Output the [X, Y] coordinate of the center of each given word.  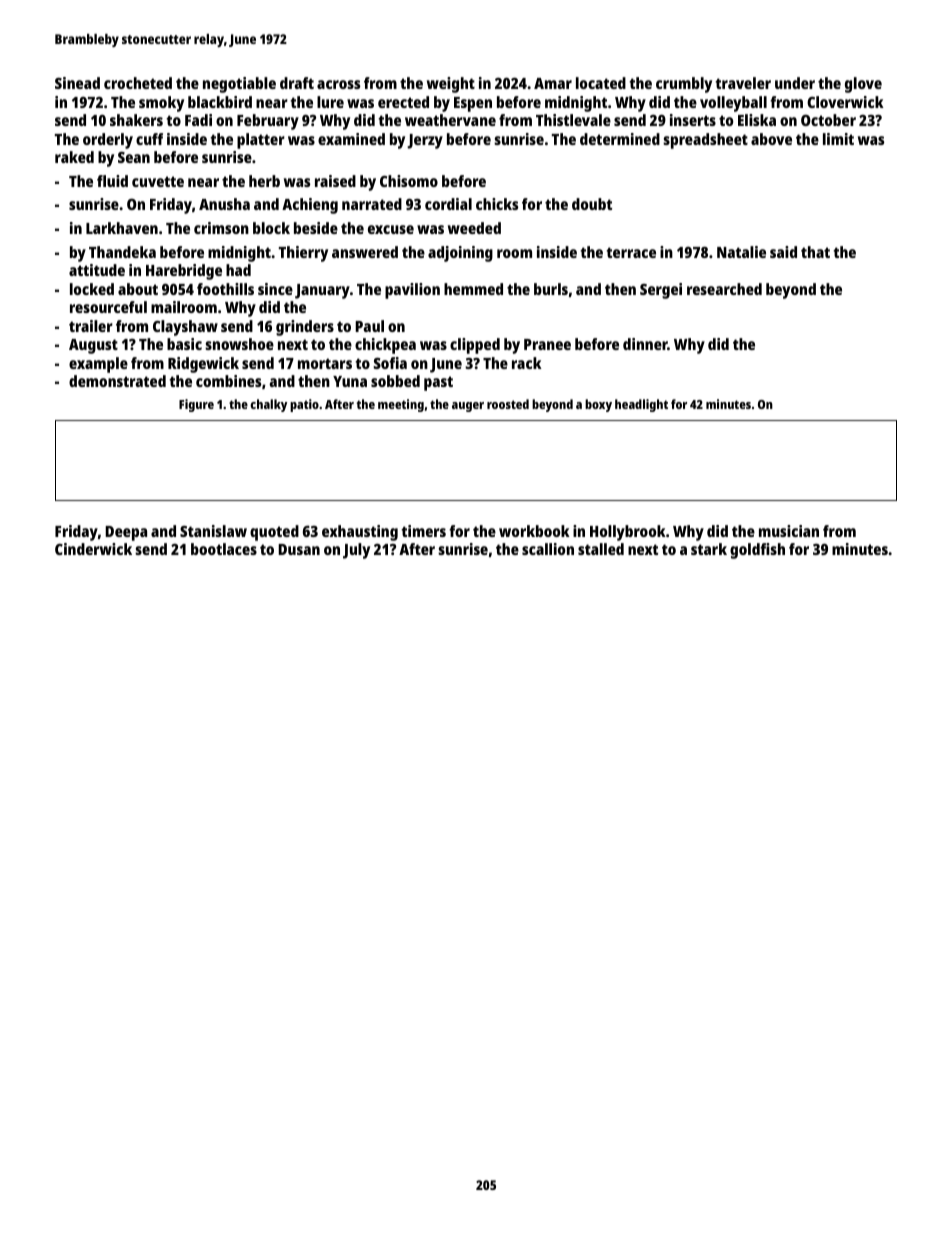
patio [304, 405]
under [795, 83]
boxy [598, 405]
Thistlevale [573, 120]
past [438, 383]
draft [297, 83]
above [771, 139]
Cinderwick [93, 549]
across [338, 84]
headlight [641, 405]
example [98, 365]
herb [264, 181]
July [356, 551]
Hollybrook [628, 533]
